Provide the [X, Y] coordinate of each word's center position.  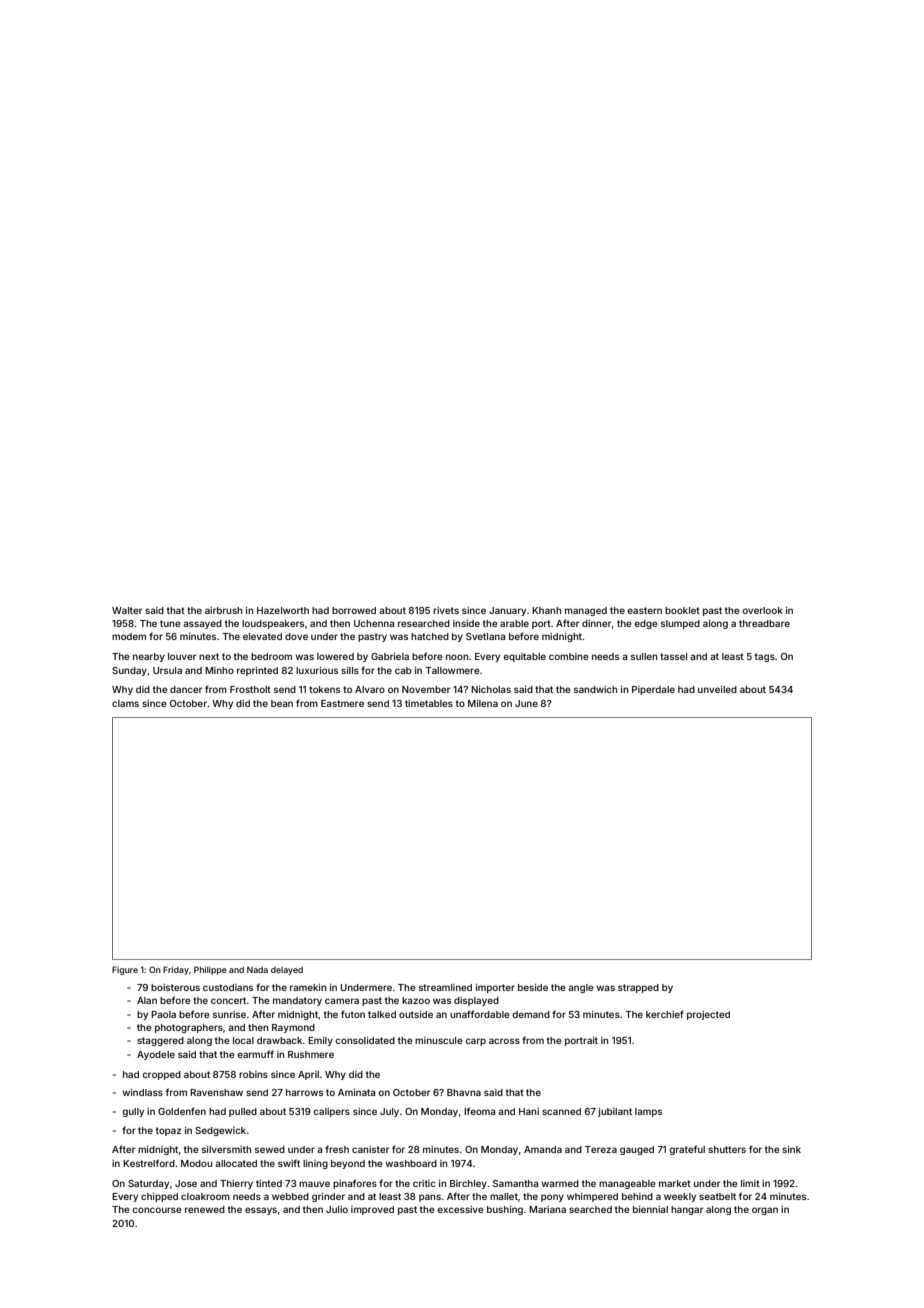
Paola [163, 1014]
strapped [638, 988]
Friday [176, 970]
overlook [762, 610]
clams [125, 703]
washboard [411, 1163]
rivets [446, 610]
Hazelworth [283, 610]
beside [533, 987]
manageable [627, 1184]
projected [708, 1015]
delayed [287, 971]
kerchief [664, 1014]
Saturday [148, 1184]
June [526, 703]
